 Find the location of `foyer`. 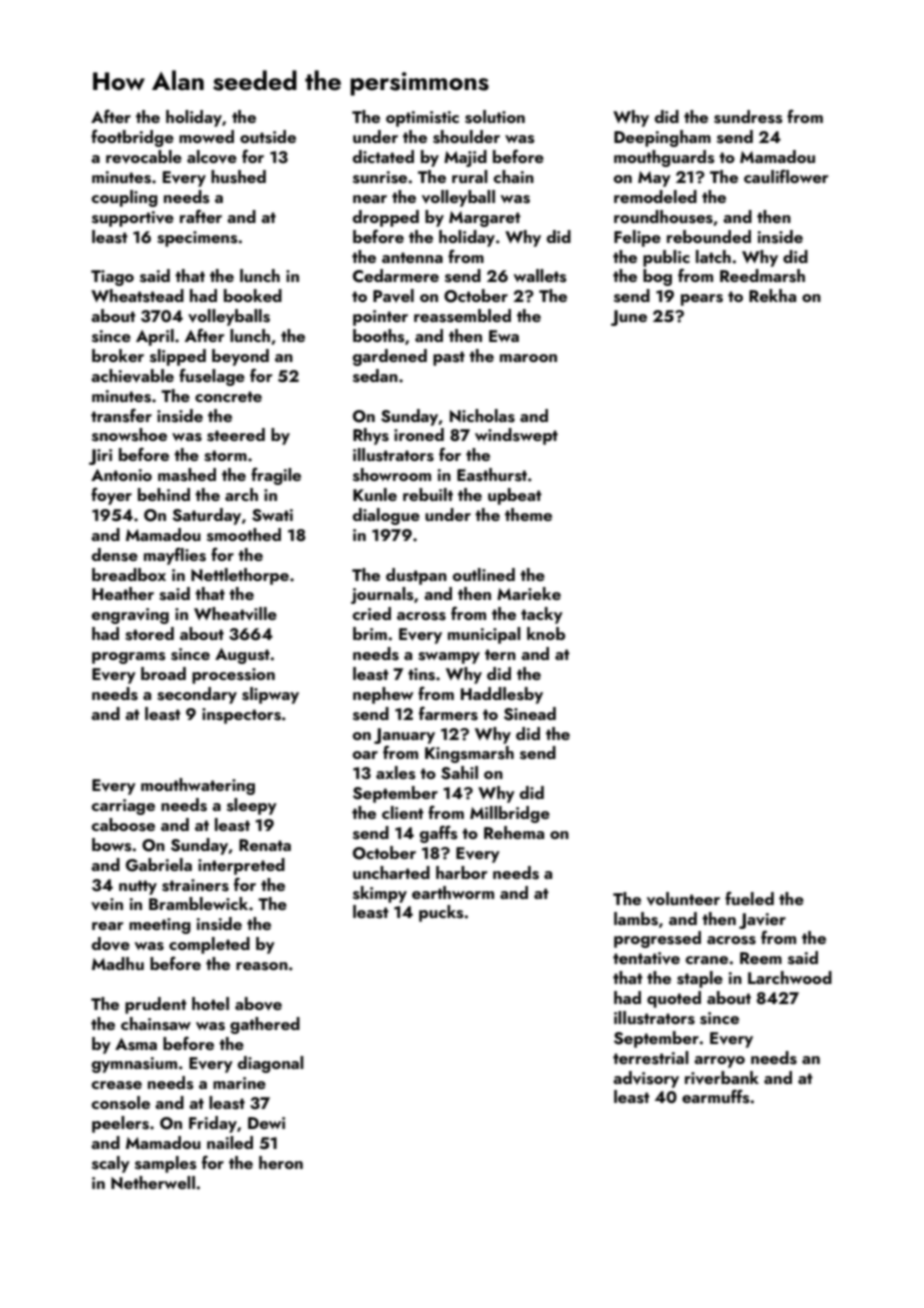

foyer is located at coordinates (111, 496).
